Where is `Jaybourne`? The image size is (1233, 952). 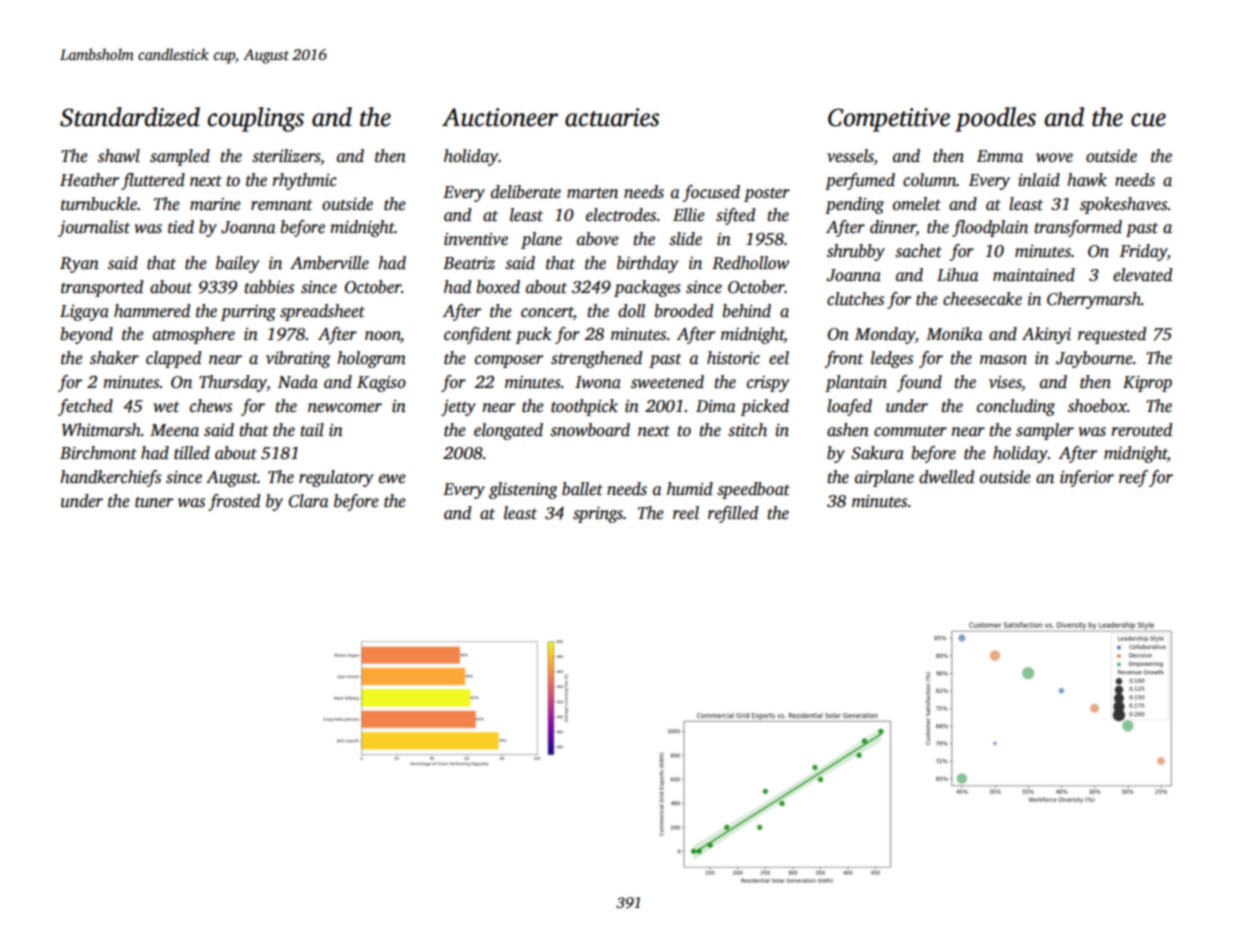 Jaybourne is located at coordinates (1094, 359).
